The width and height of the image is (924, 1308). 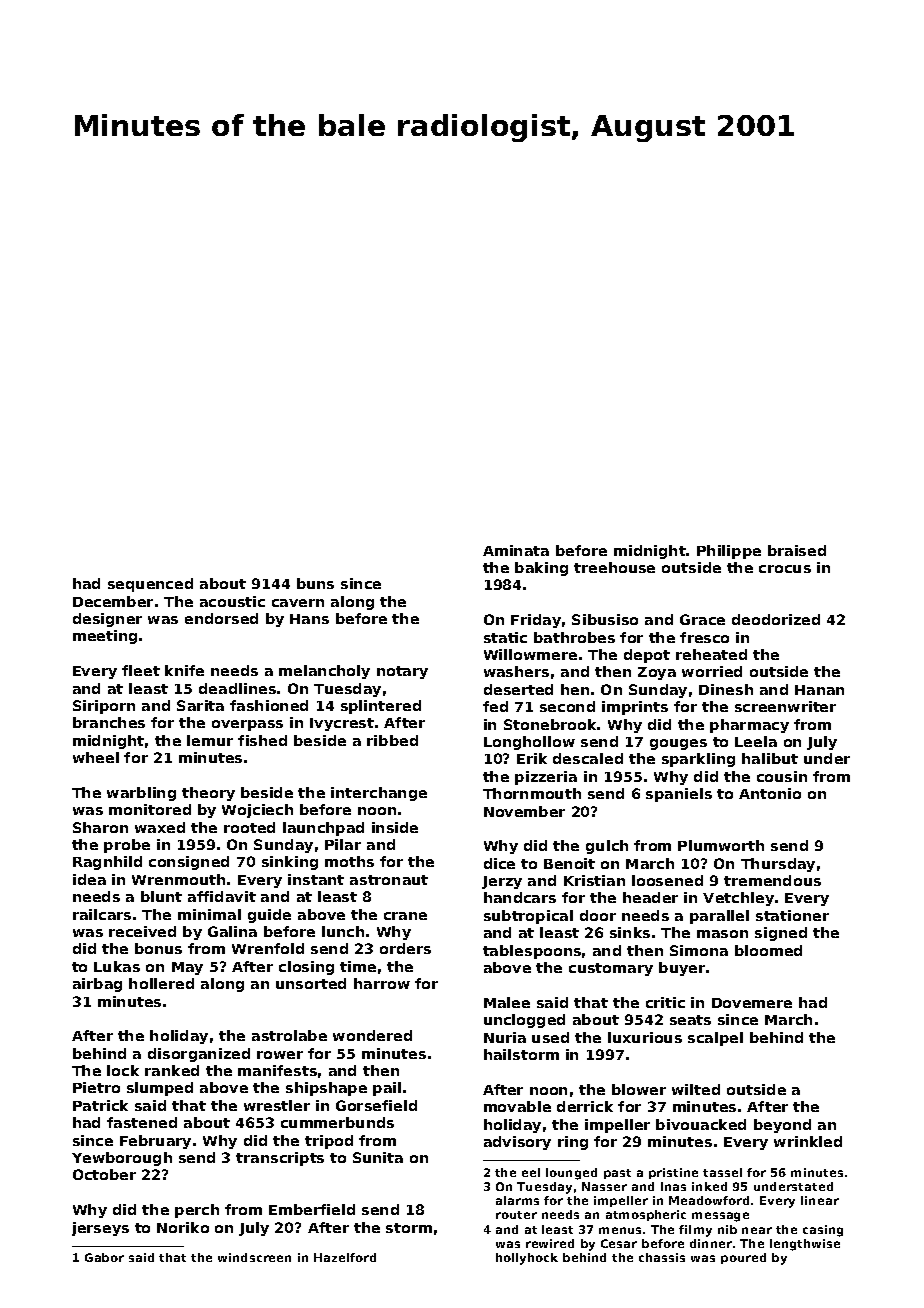 What do you see at coordinates (785, 569) in the image?
I see `crocus` at bounding box center [785, 569].
